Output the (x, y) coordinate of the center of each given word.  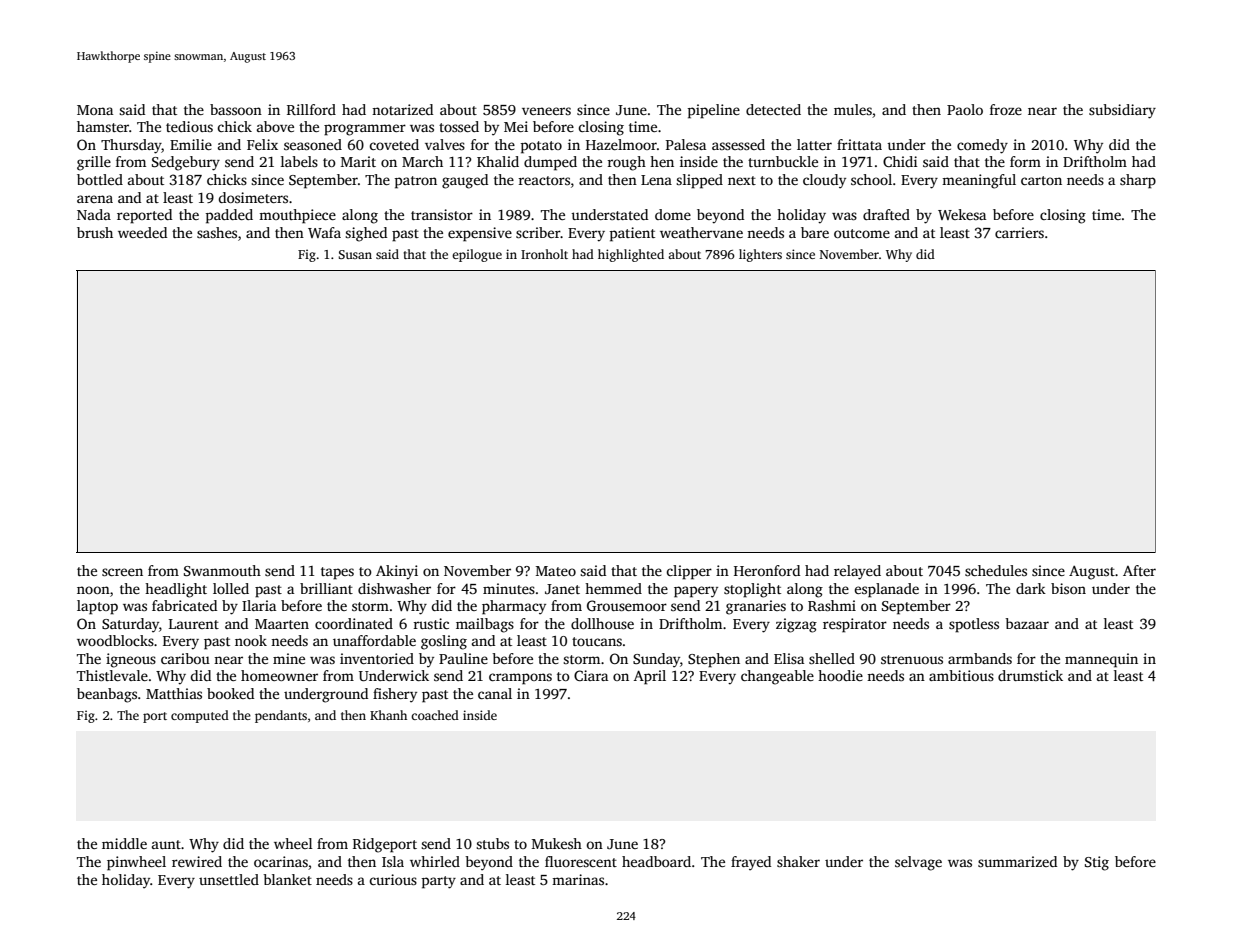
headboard (656, 861)
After (1139, 570)
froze (1006, 109)
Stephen (714, 660)
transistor (442, 214)
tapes (337, 573)
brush (95, 232)
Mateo (556, 571)
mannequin (1101, 660)
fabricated (184, 605)
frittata (859, 144)
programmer (365, 130)
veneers (546, 111)
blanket (287, 879)
